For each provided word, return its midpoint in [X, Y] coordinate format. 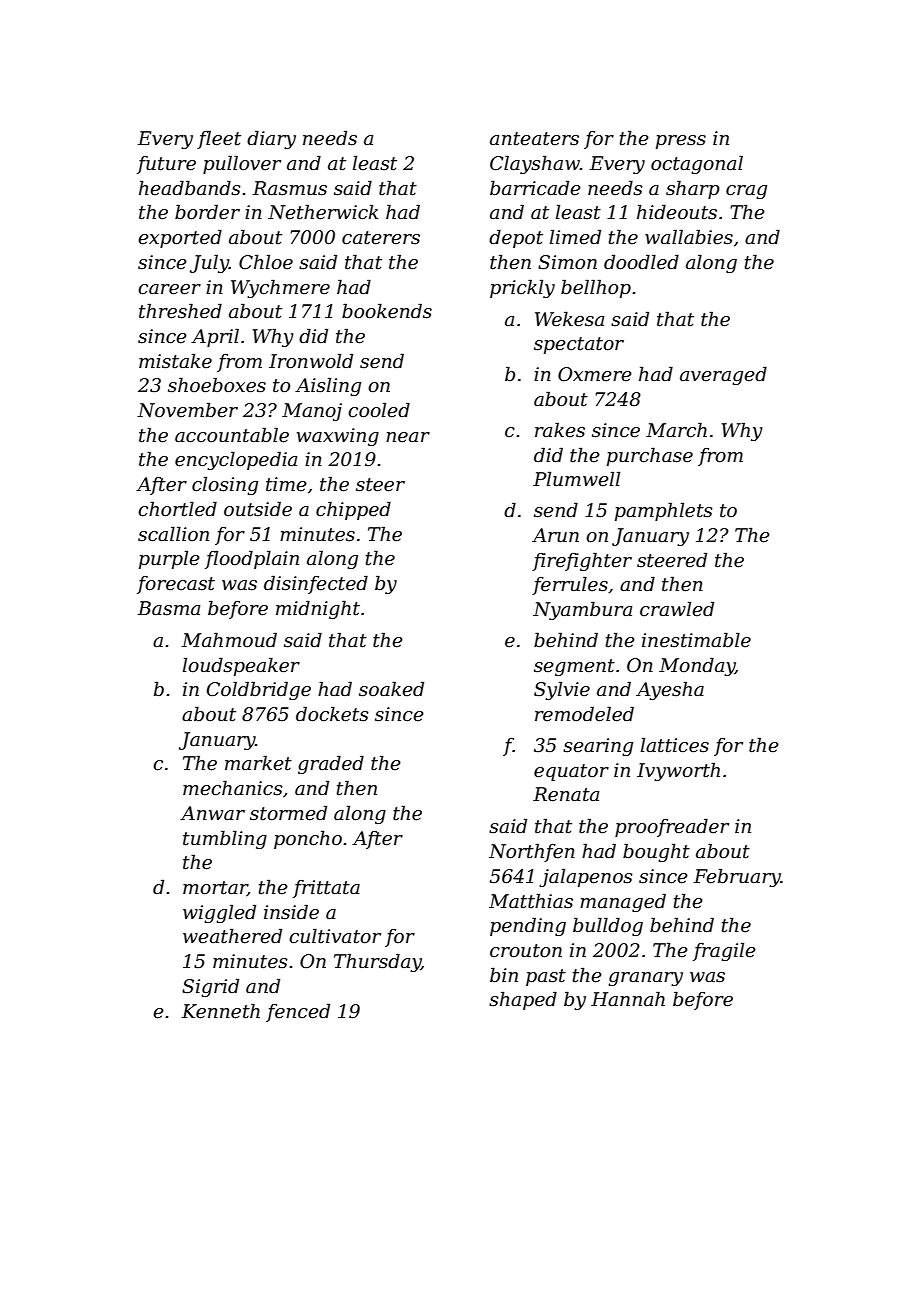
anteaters [534, 139]
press [681, 142]
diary [271, 139]
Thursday [377, 962]
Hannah [628, 999]
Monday [697, 666]
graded [331, 764]
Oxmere [595, 374]
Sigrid [210, 987]
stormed [288, 813]
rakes [560, 430]
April [215, 337]
